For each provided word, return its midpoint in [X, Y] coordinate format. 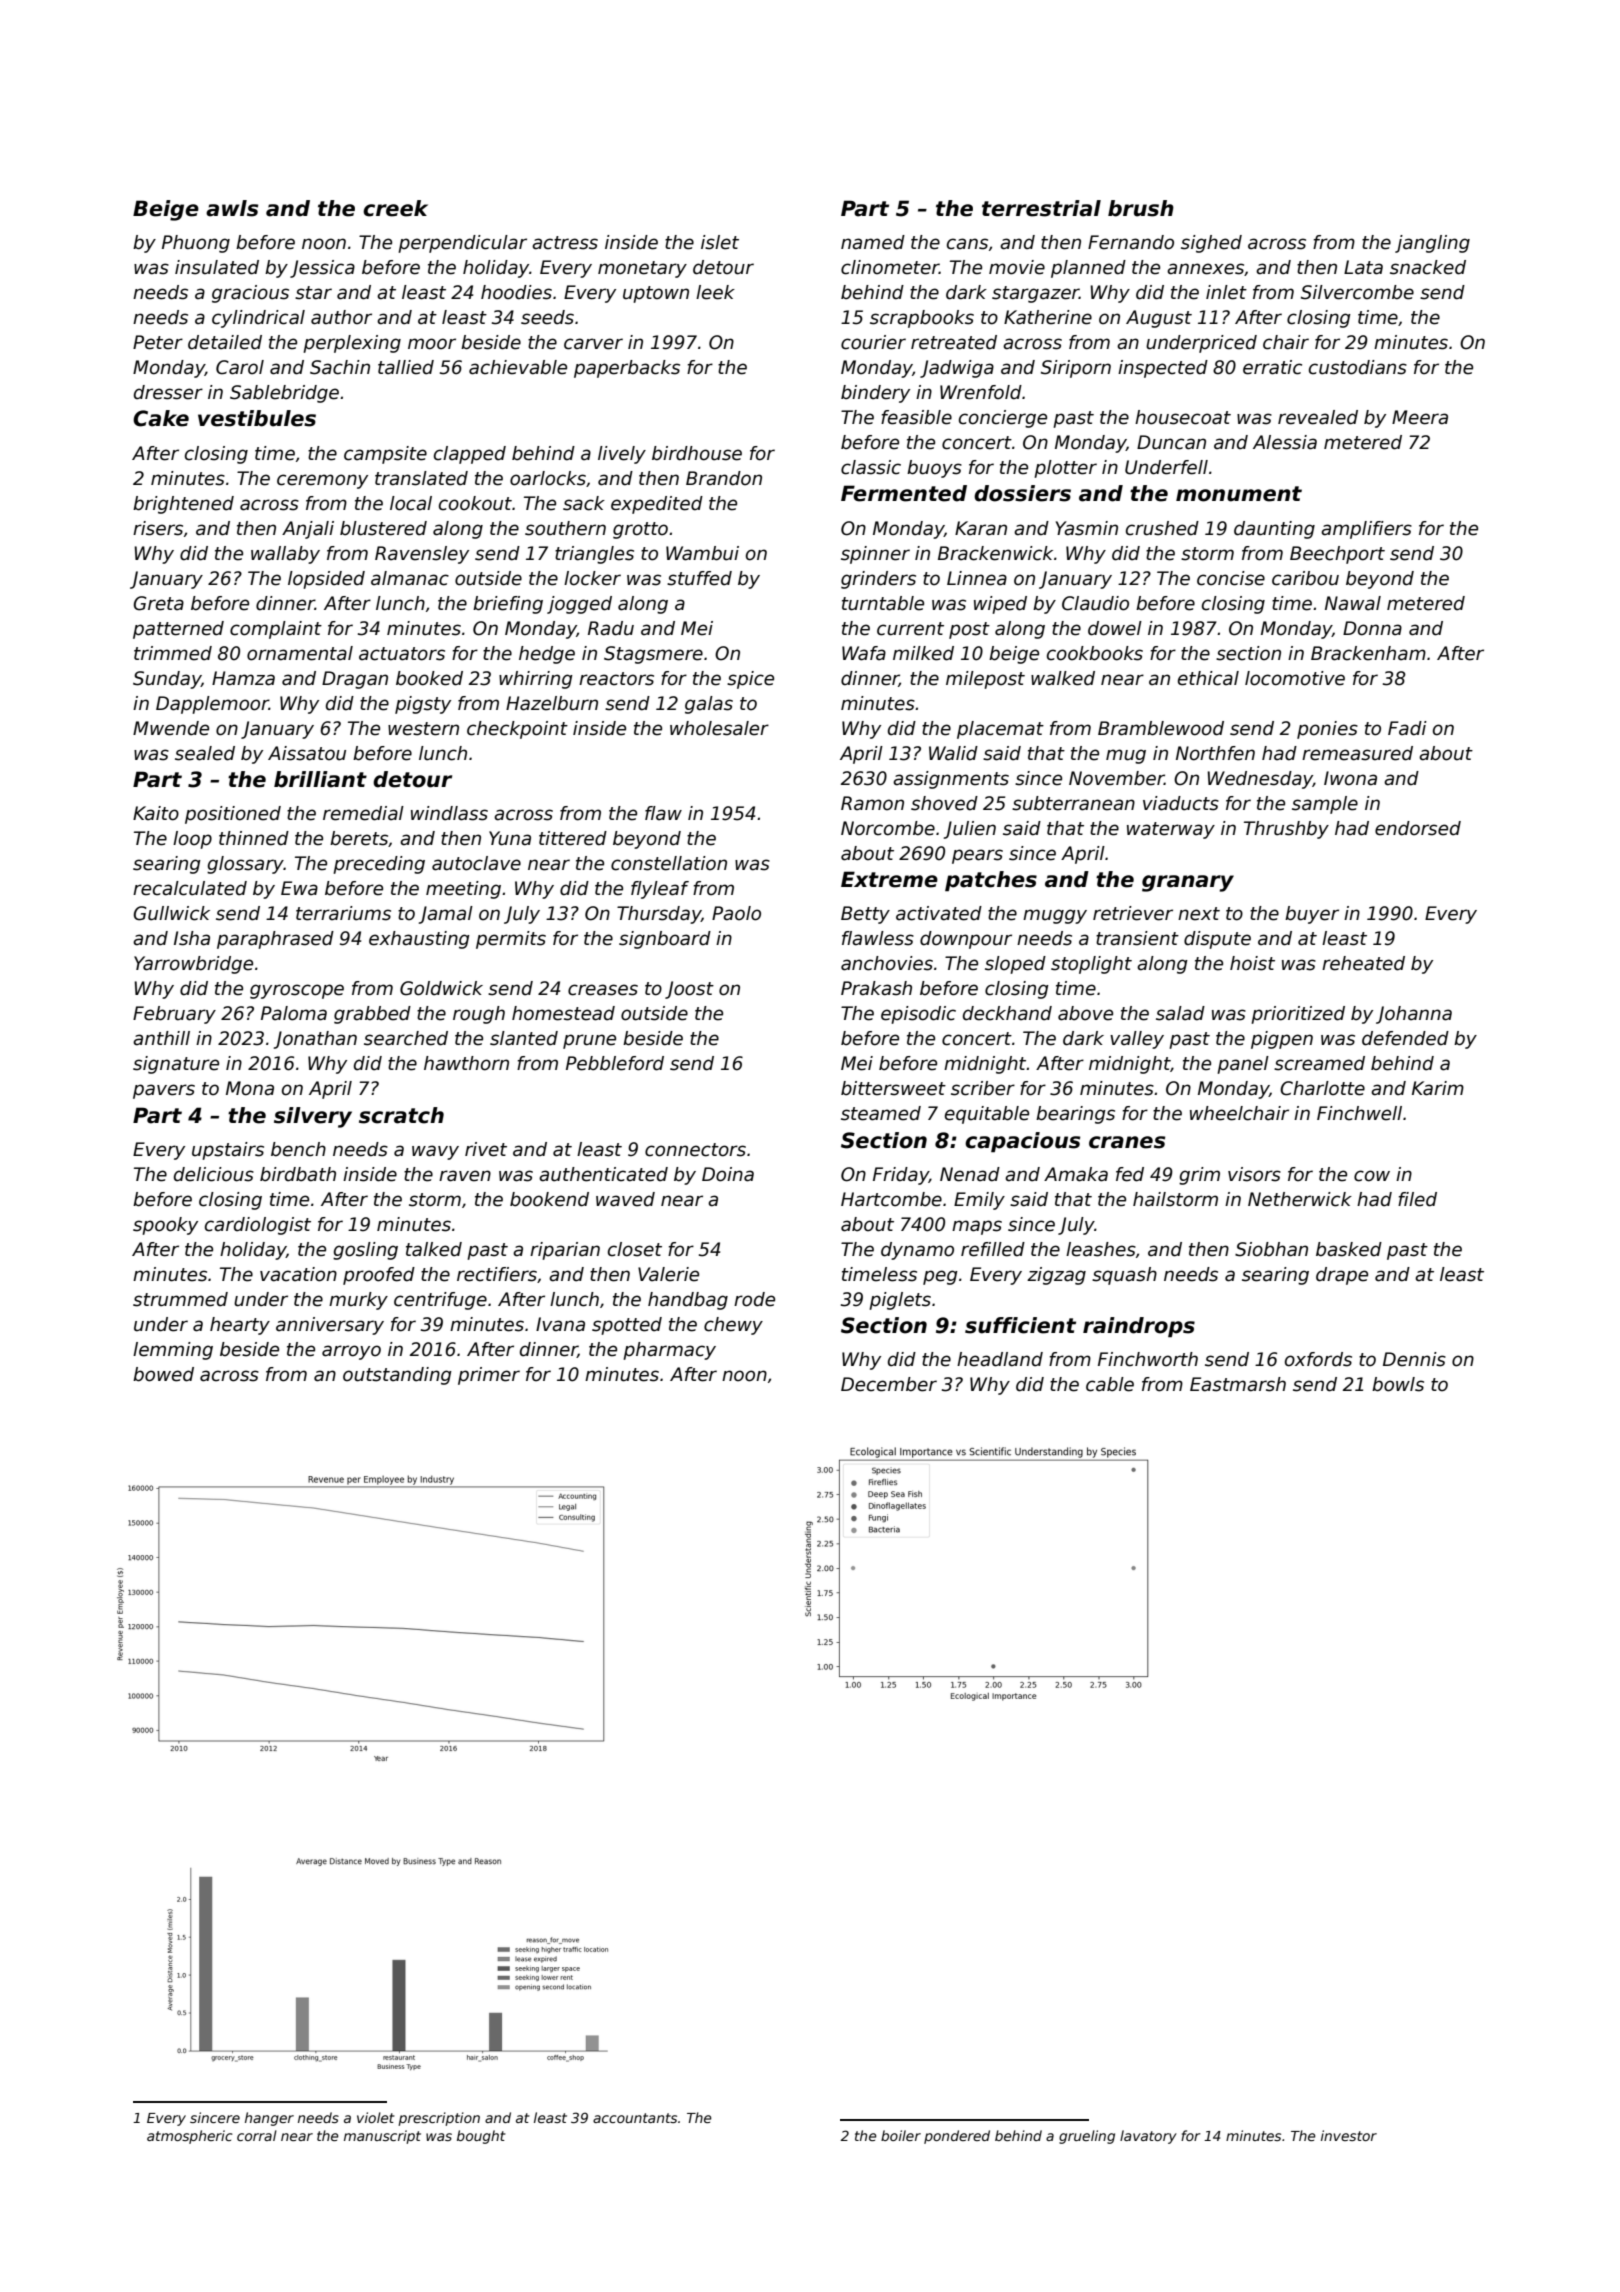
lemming [173, 1351]
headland [1000, 1359]
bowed [163, 1374]
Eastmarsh [1238, 1384]
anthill [161, 1038]
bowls [1398, 1384]
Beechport [1337, 555]
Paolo [736, 913]
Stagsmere [653, 655]
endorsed [1418, 828]
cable [1110, 1384]
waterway [1171, 830]
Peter [158, 342]
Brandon [724, 478]
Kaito [156, 813]
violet [376, 2117]
